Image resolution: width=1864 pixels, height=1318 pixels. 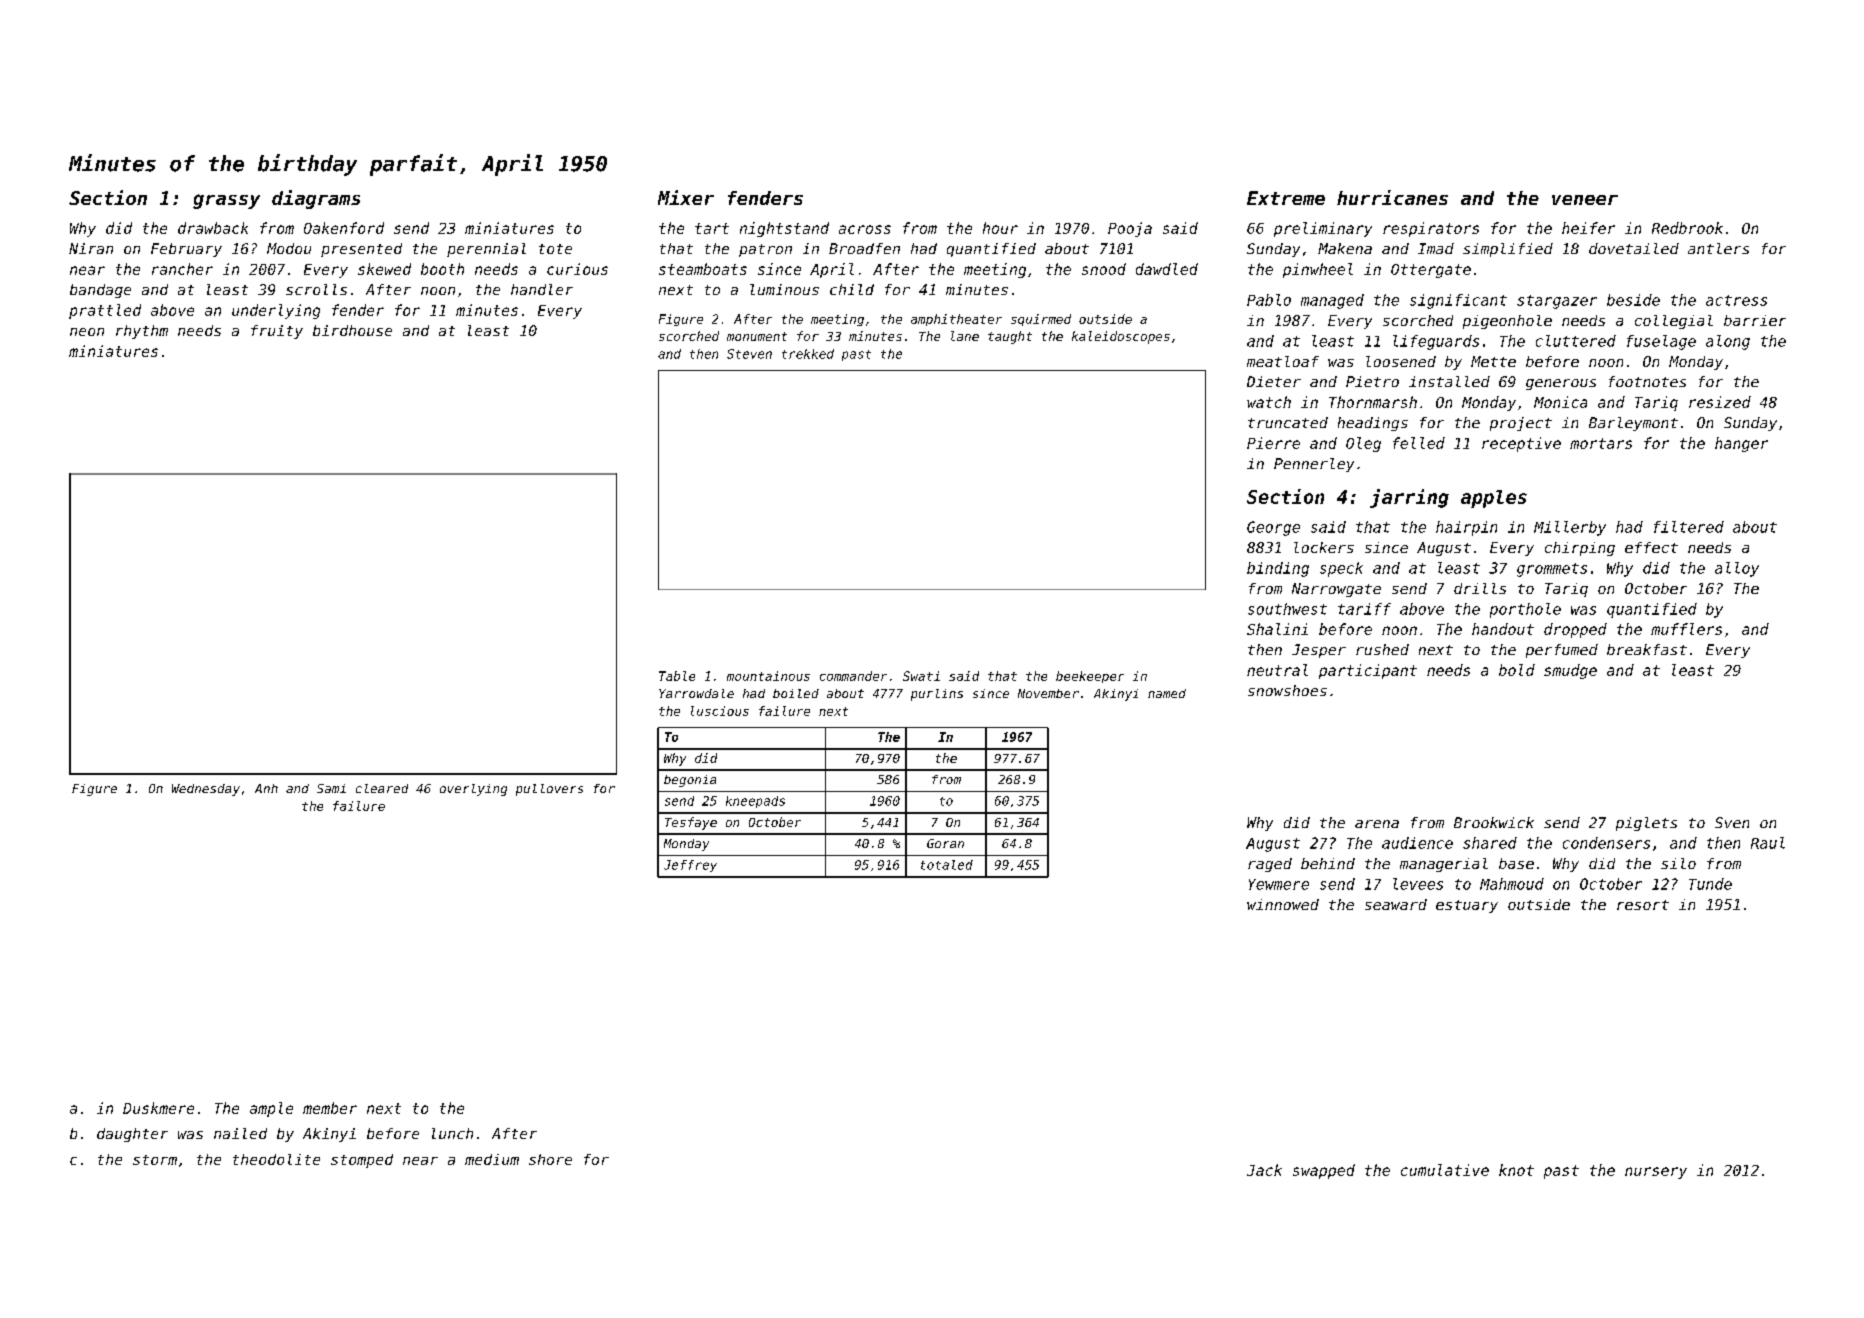 I want to click on Anh, so click(x=266, y=788).
